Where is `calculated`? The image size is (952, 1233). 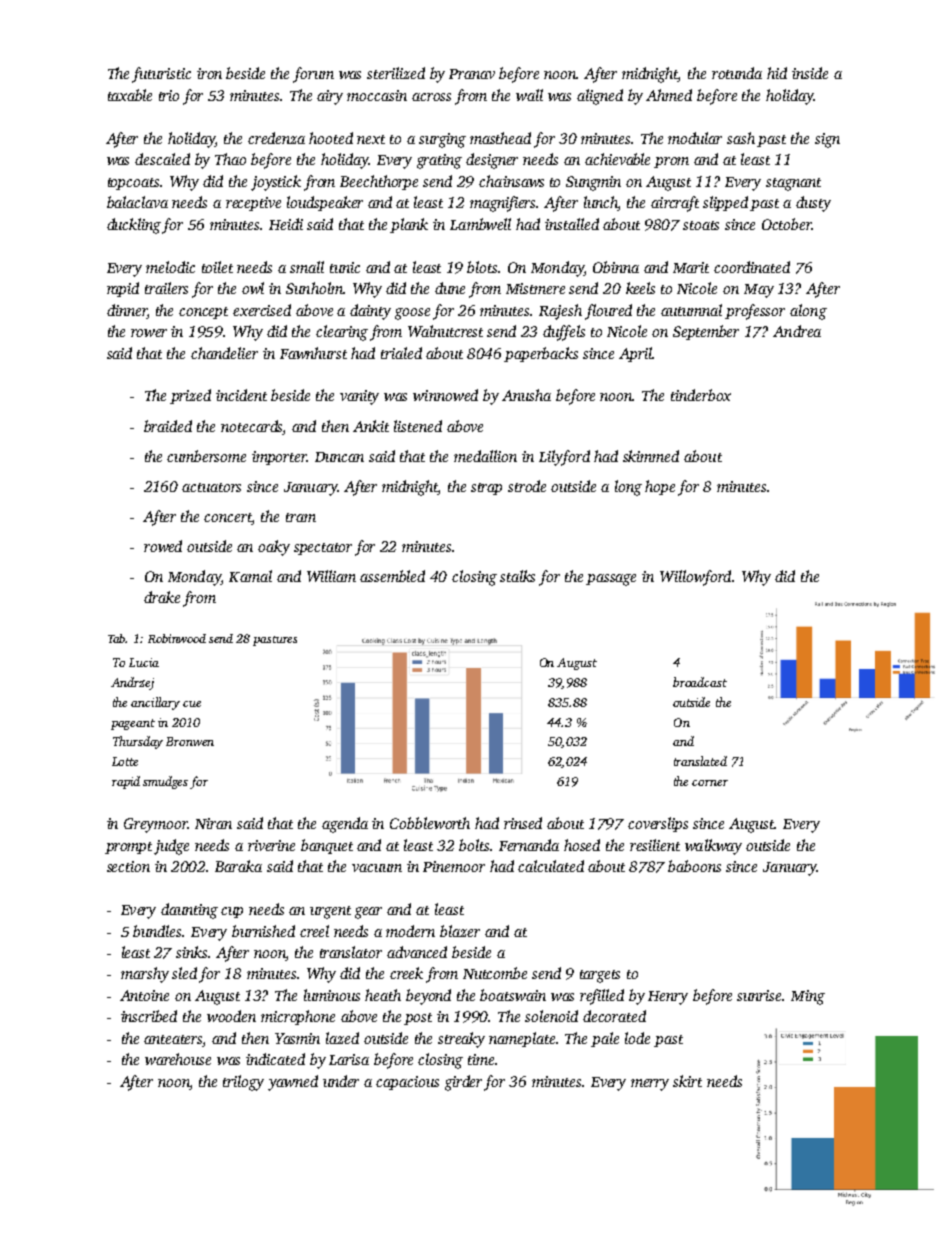 calculated is located at coordinates (551, 866).
